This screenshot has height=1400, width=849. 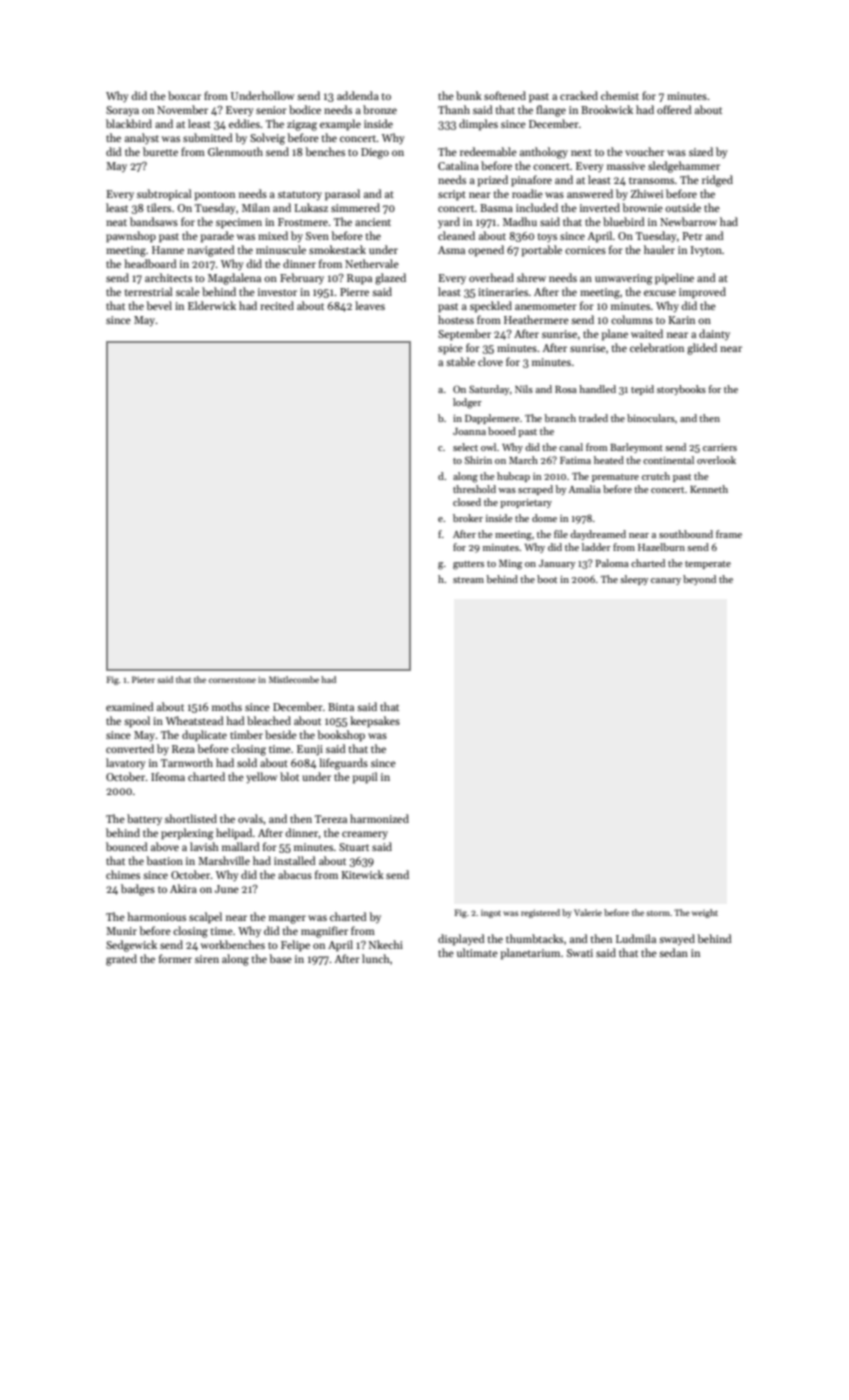 I want to click on Mistlecombe, so click(x=294, y=679).
